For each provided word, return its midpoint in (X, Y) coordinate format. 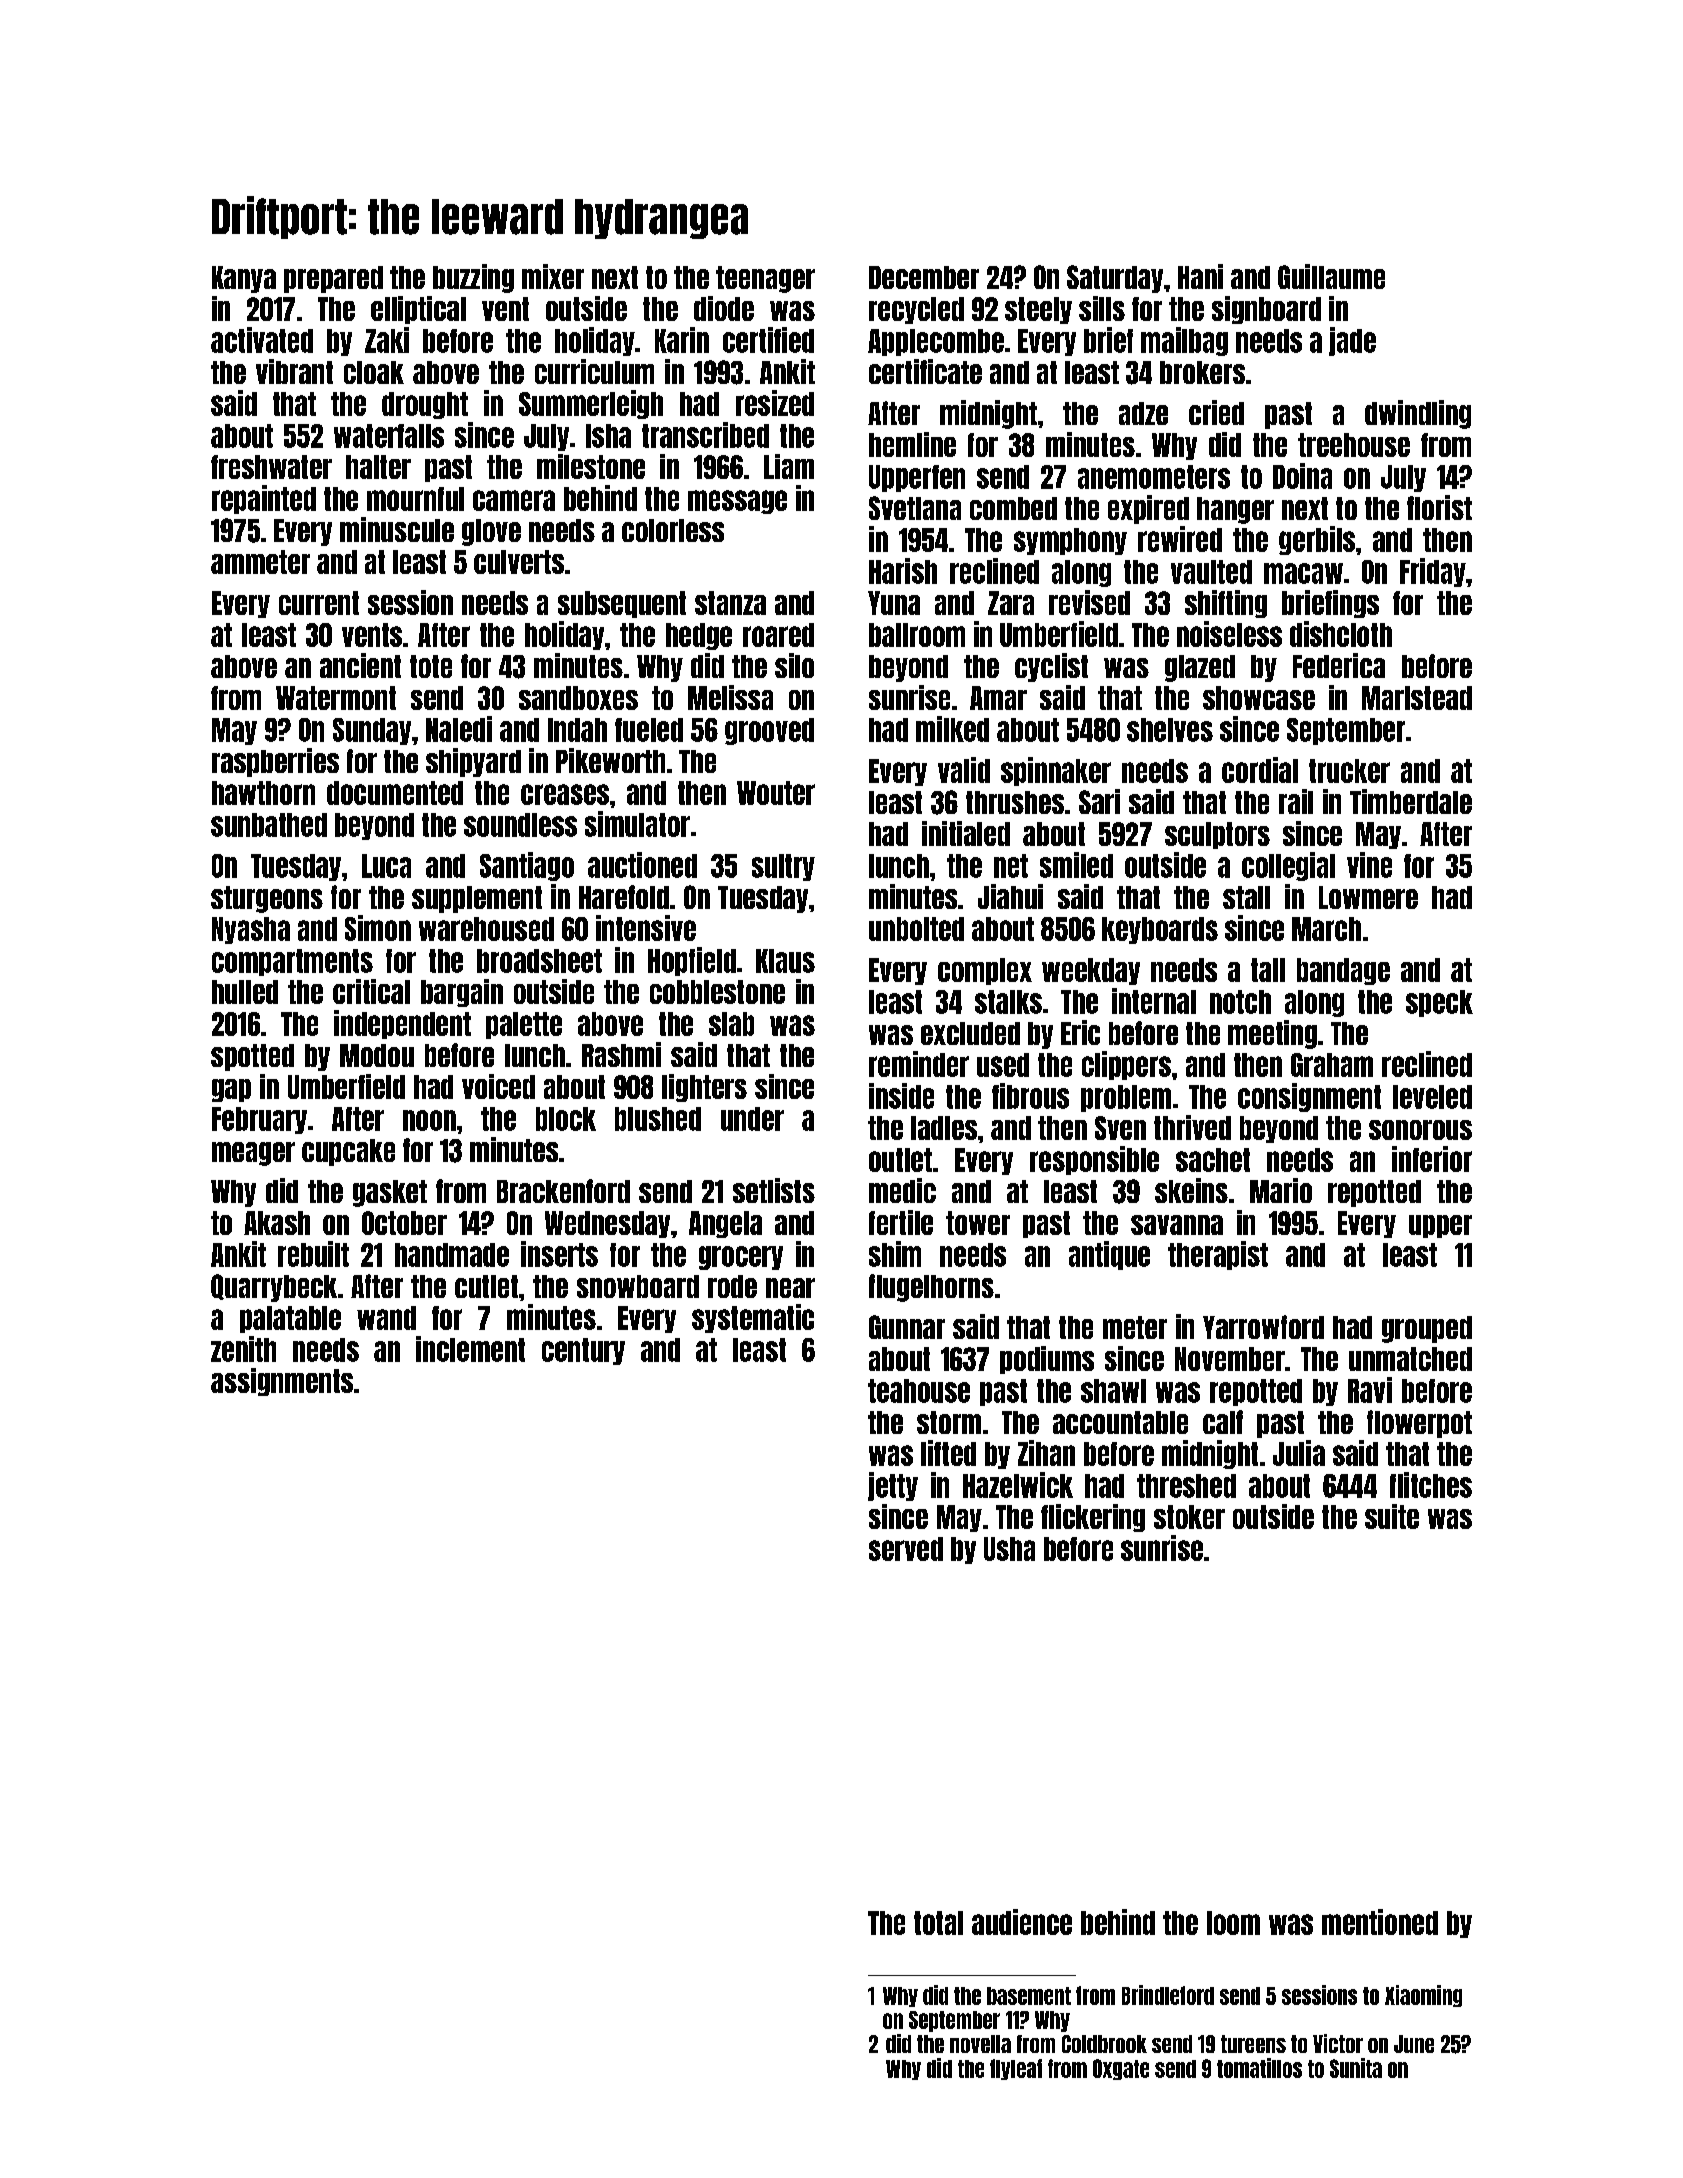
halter (378, 467)
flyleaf (1016, 2069)
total (938, 1923)
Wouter (776, 793)
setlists (774, 1190)
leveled (1432, 1097)
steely (1038, 310)
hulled (245, 992)
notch (1240, 1002)
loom (1233, 1923)
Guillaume (1331, 276)
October (404, 1223)
